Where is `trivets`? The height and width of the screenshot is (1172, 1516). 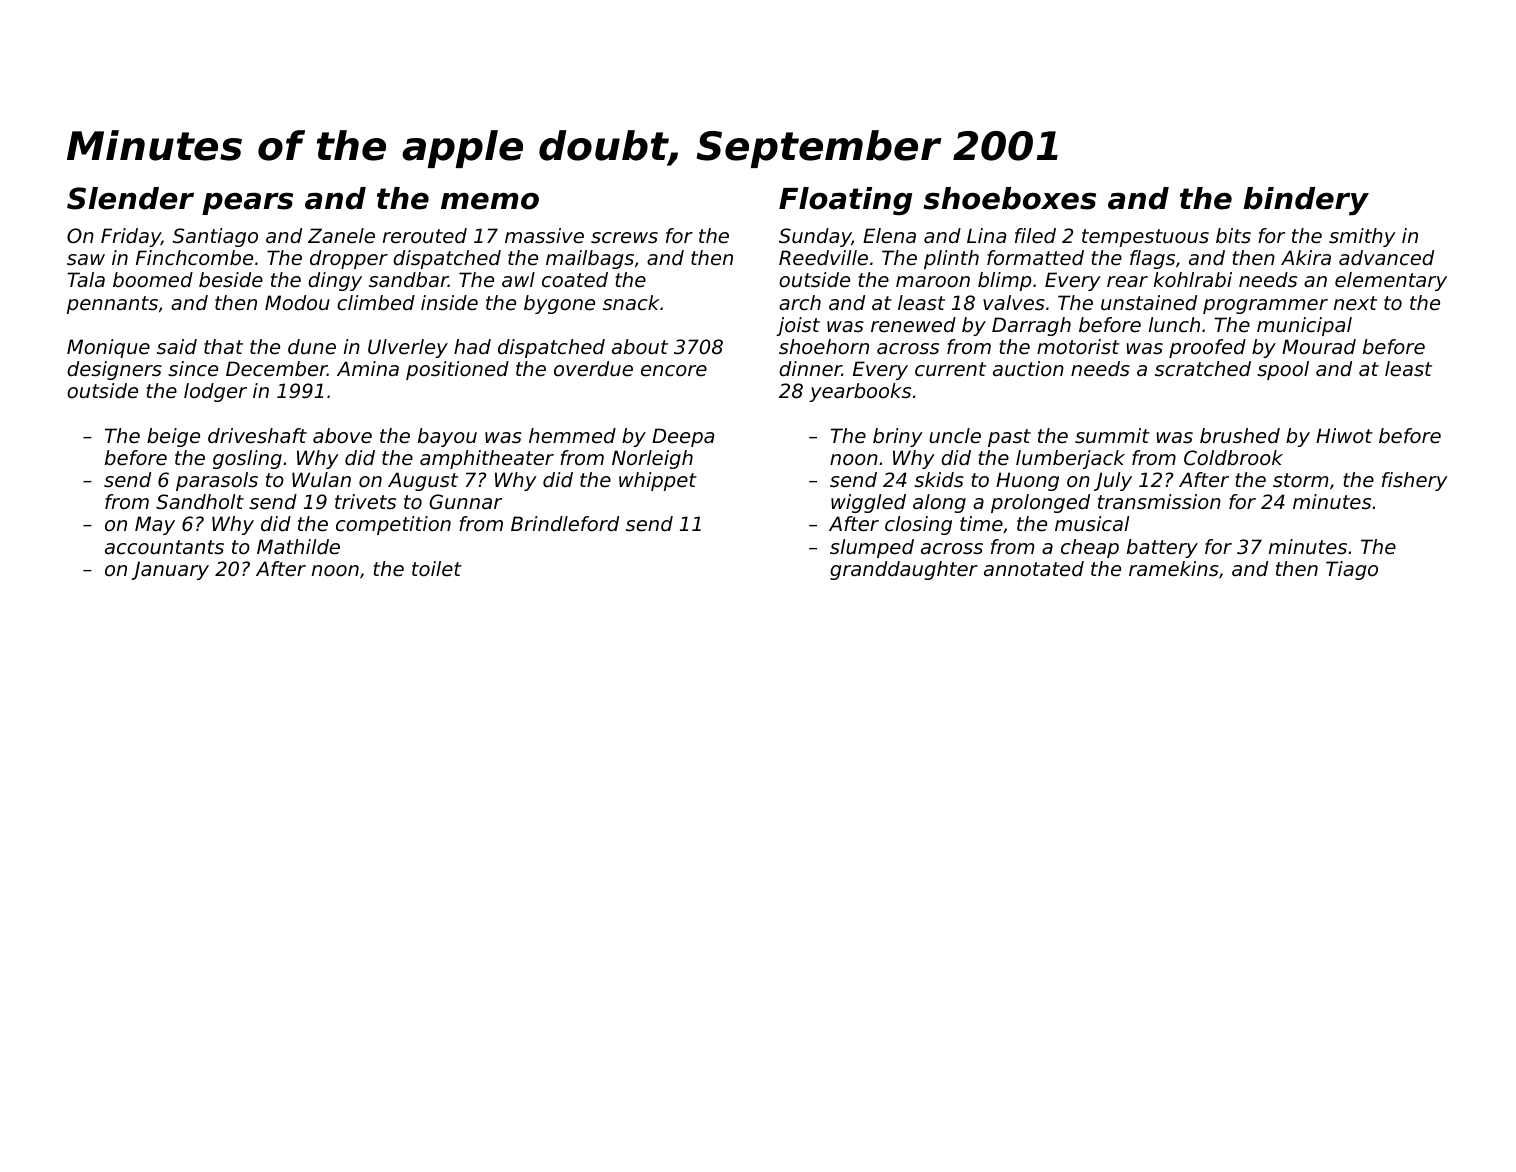
trivets is located at coordinates (365, 502).
